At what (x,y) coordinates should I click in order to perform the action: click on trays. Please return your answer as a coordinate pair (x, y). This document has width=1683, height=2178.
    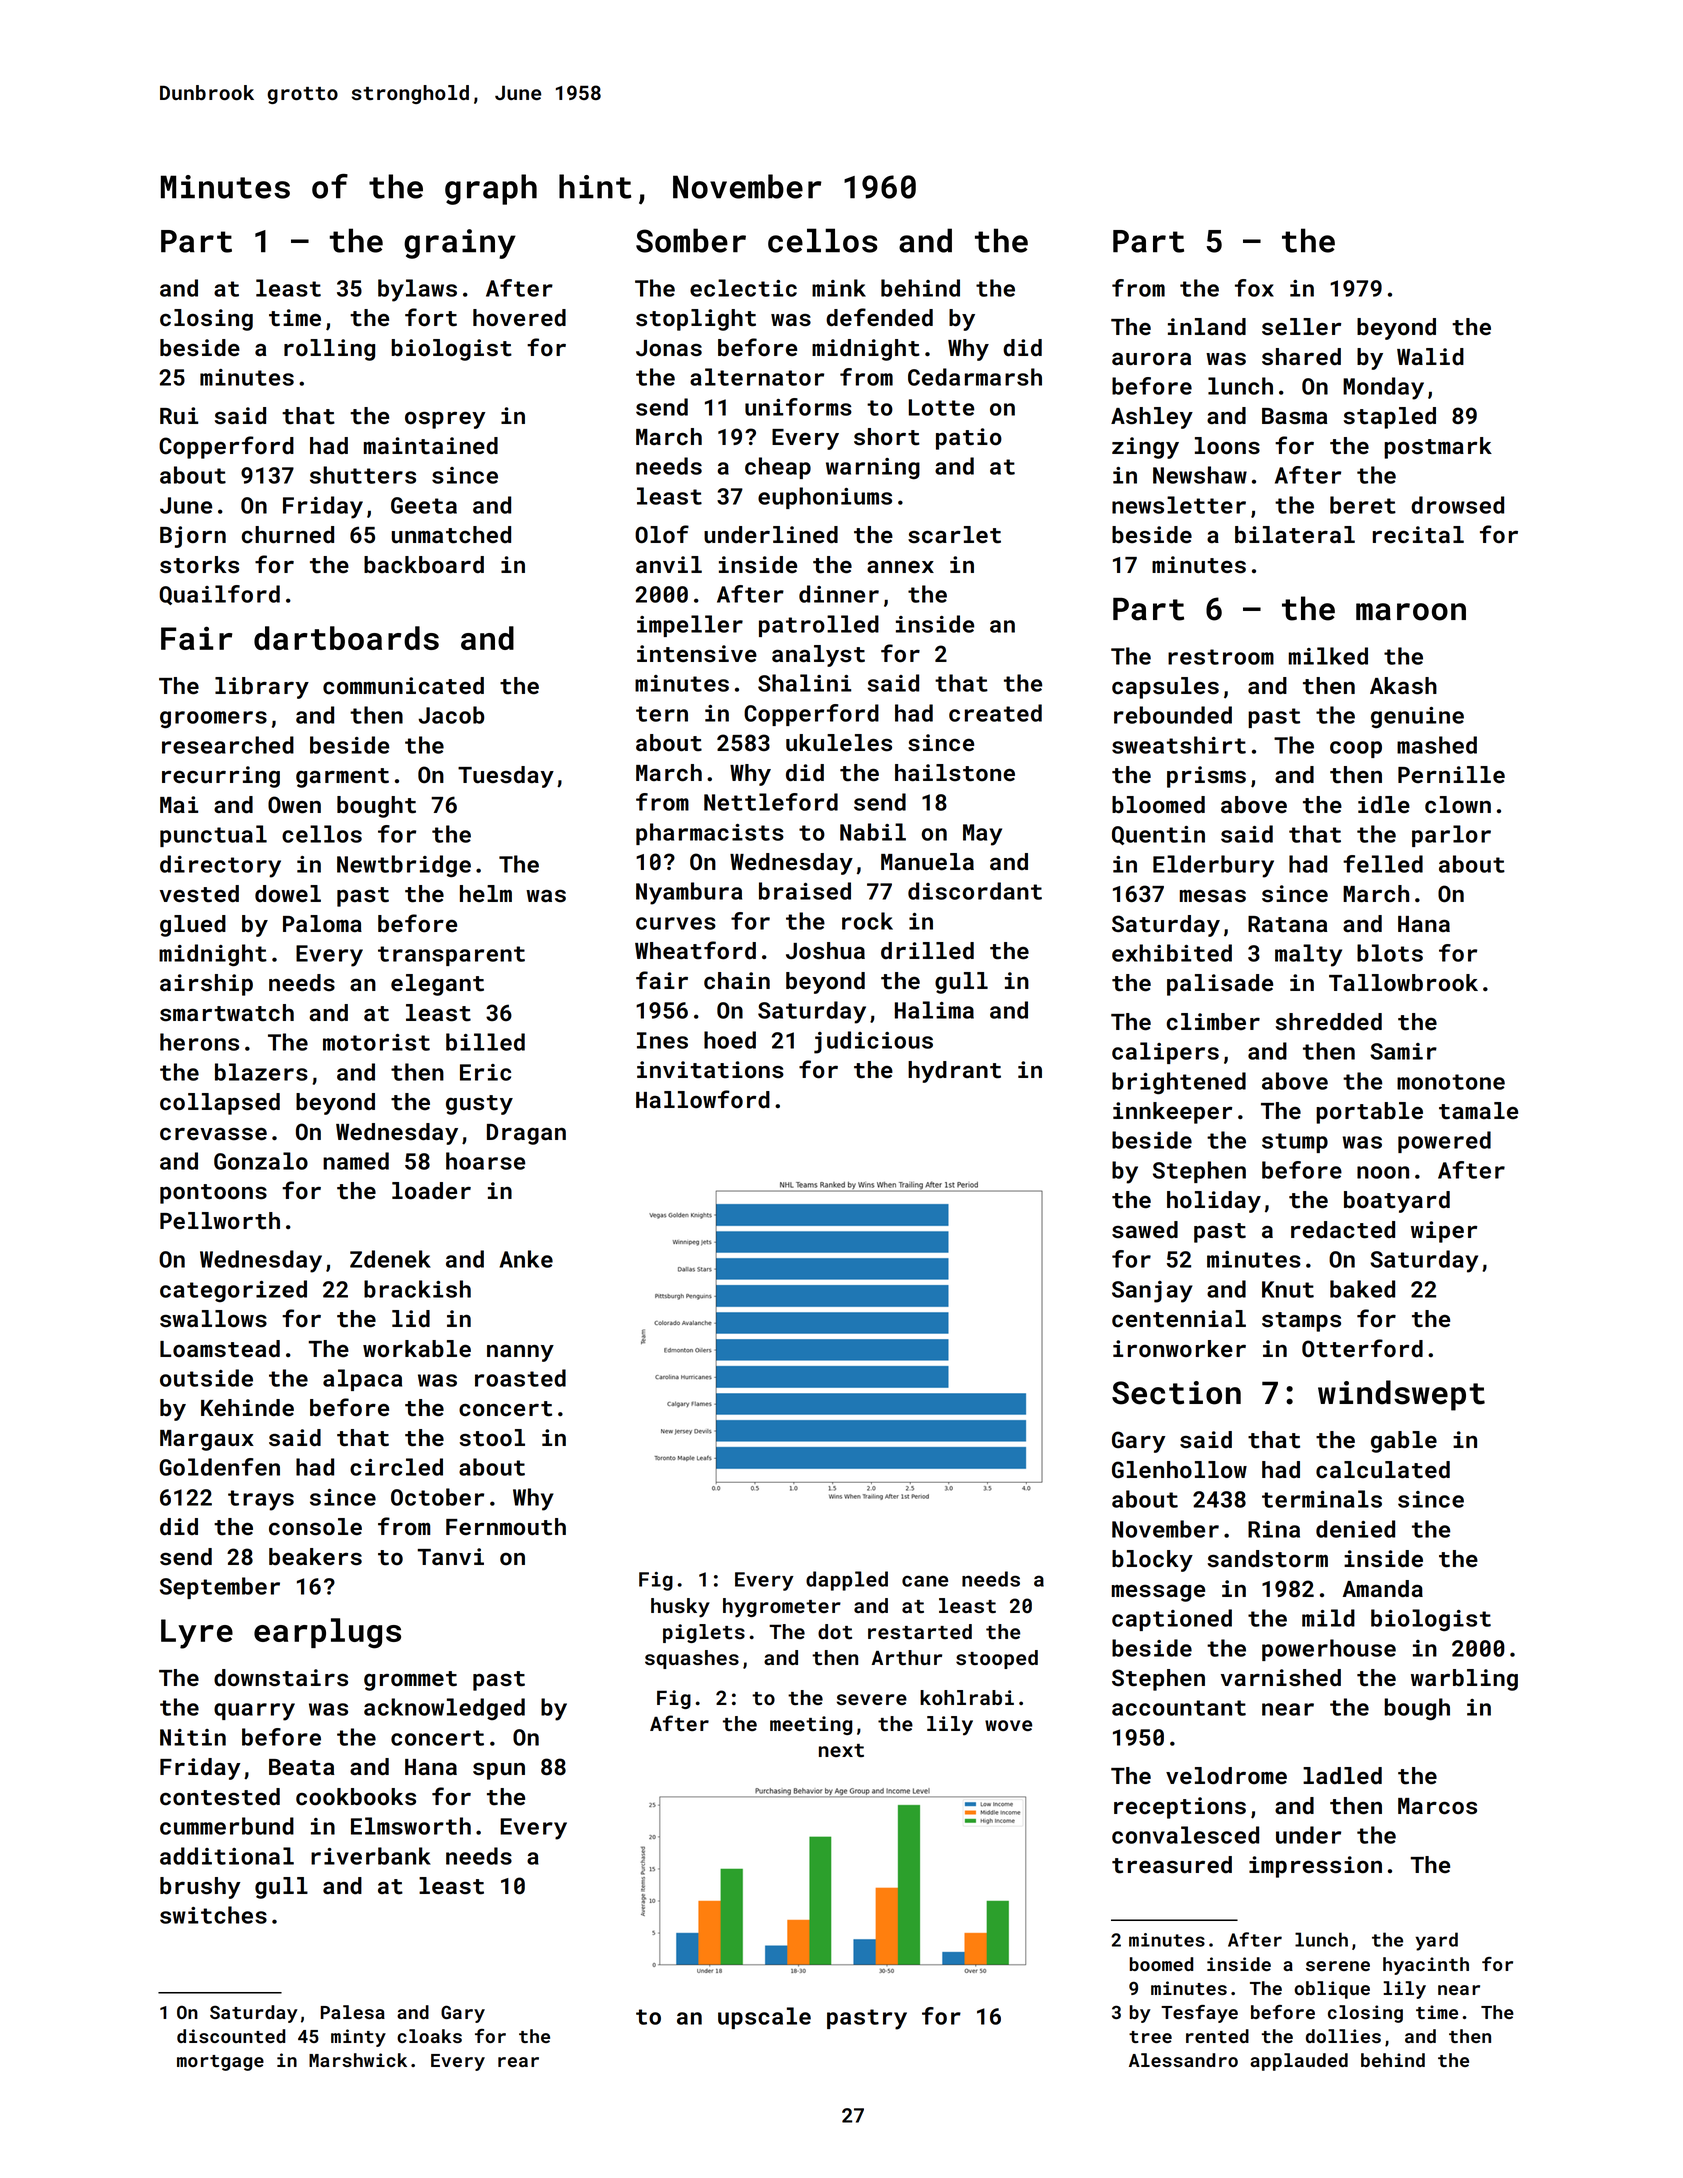
    Looking at the image, I should click on (261, 1500).
